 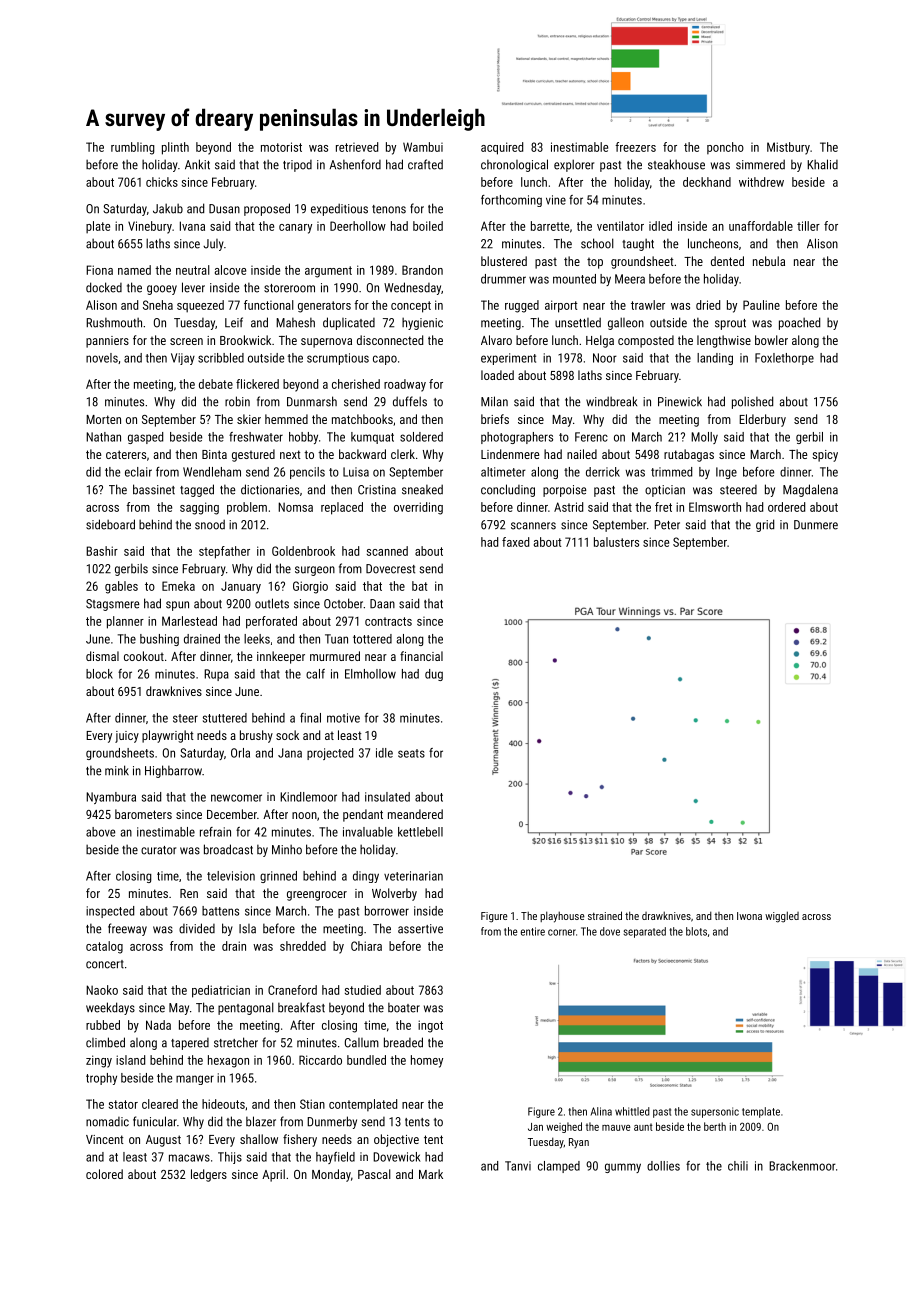 What do you see at coordinates (121, 587) in the document?
I see `gables` at bounding box center [121, 587].
